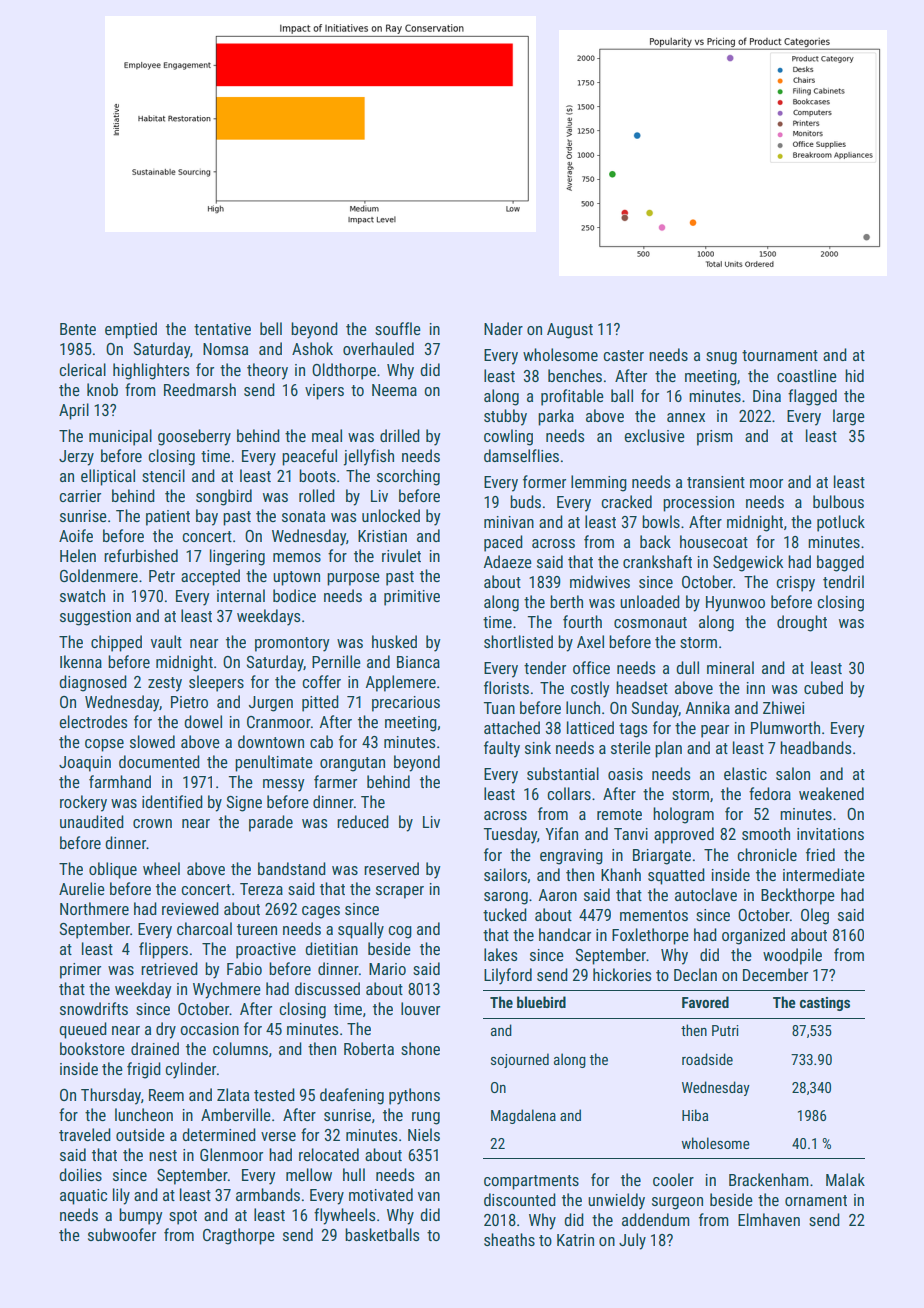 The image size is (924, 1308). What do you see at coordinates (94, 721) in the page?
I see `electrodes` at bounding box center [94, 721].
